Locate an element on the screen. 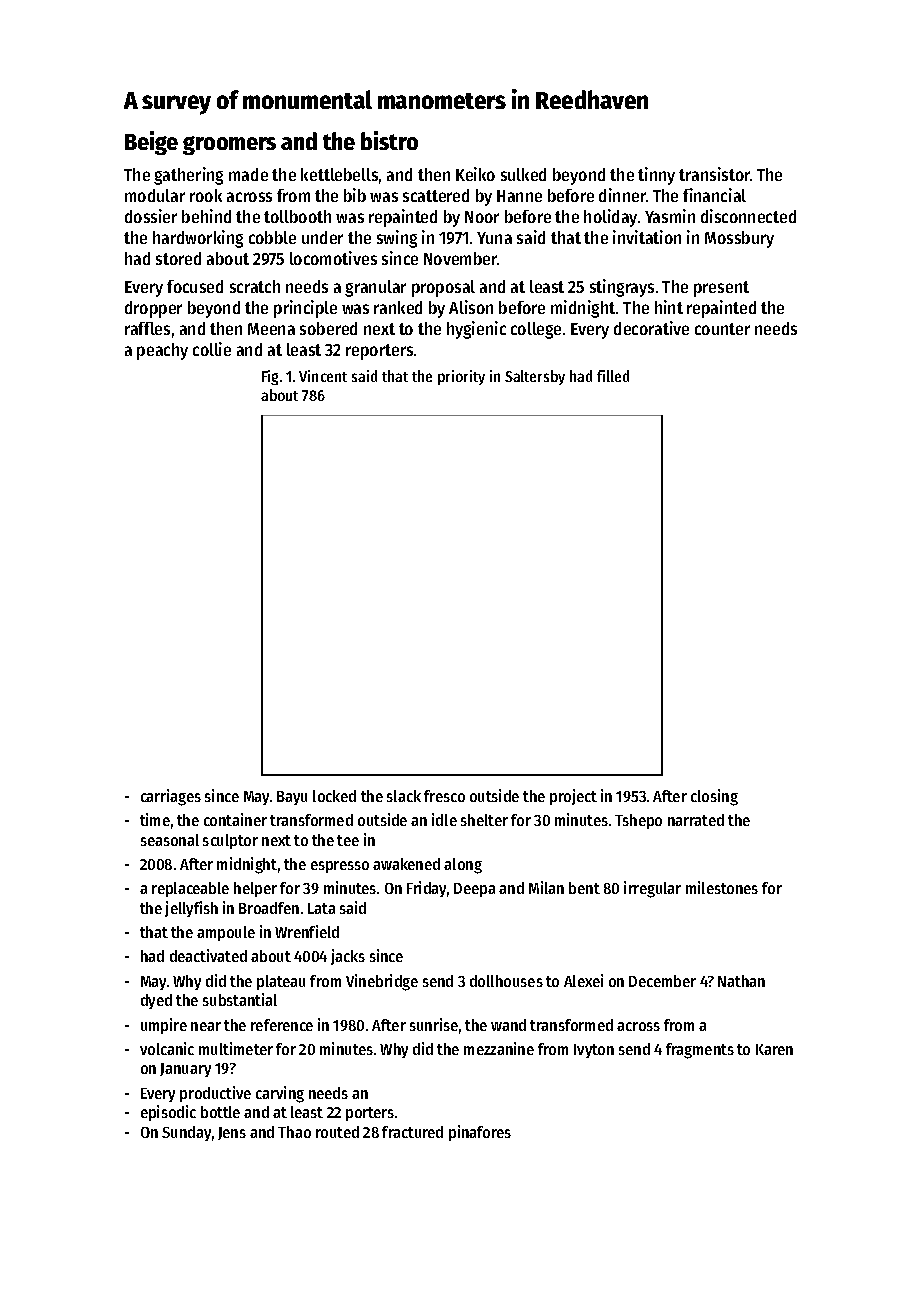  replaceable is located at coordinates (190, 889).
